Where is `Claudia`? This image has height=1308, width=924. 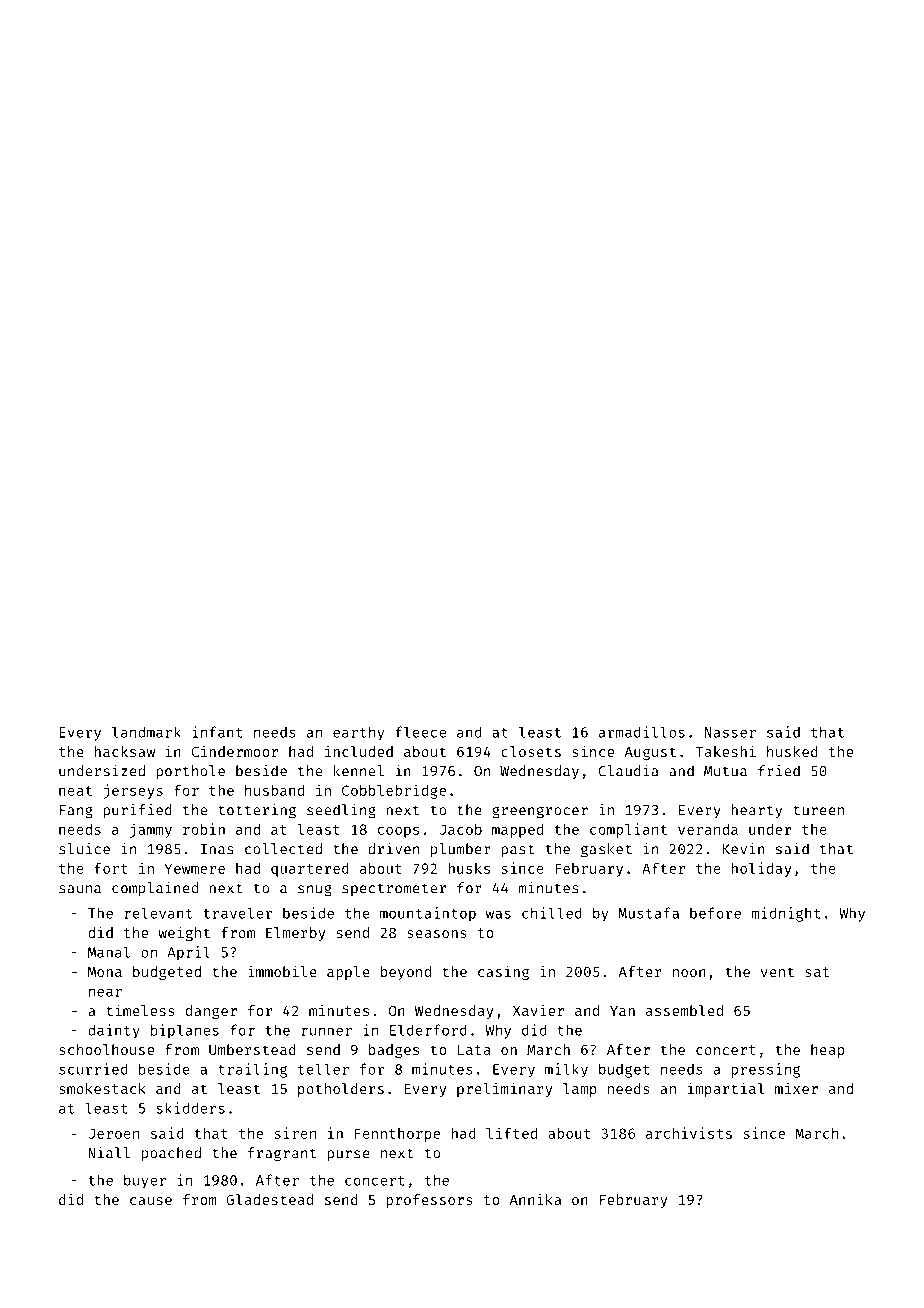 Claudia is located at coordinates (628, 771).
